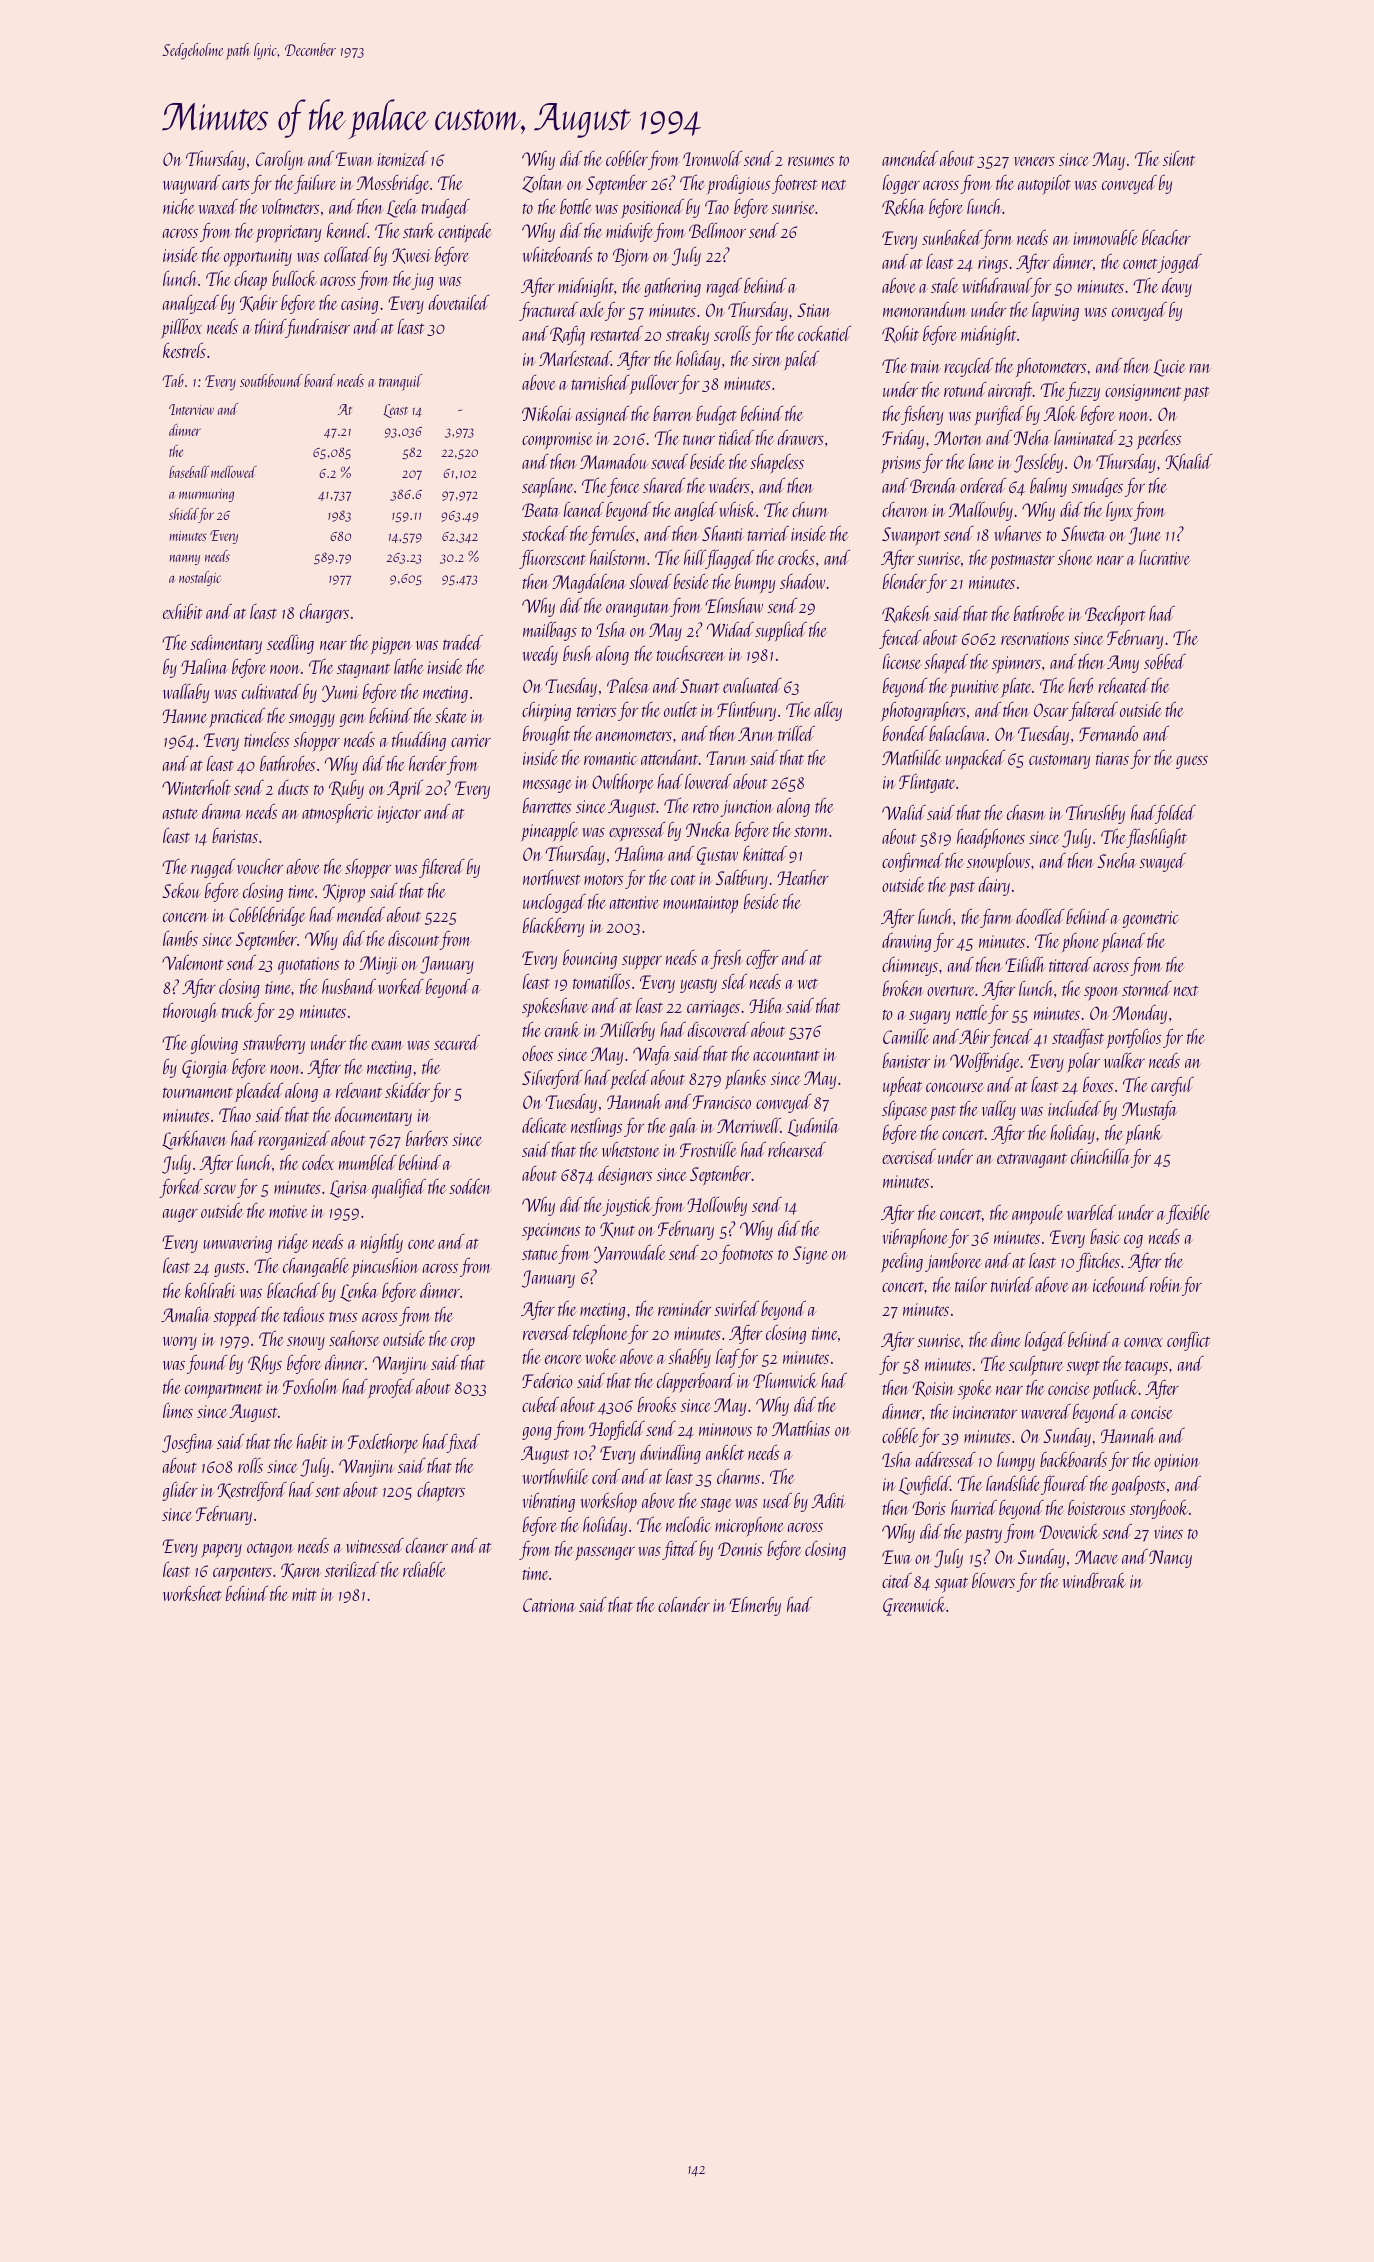 This image has height=2262, width=1374. What do you see at coordinates (427, 763) in the image?
I see `herder` at bounding box center [427, 763].
